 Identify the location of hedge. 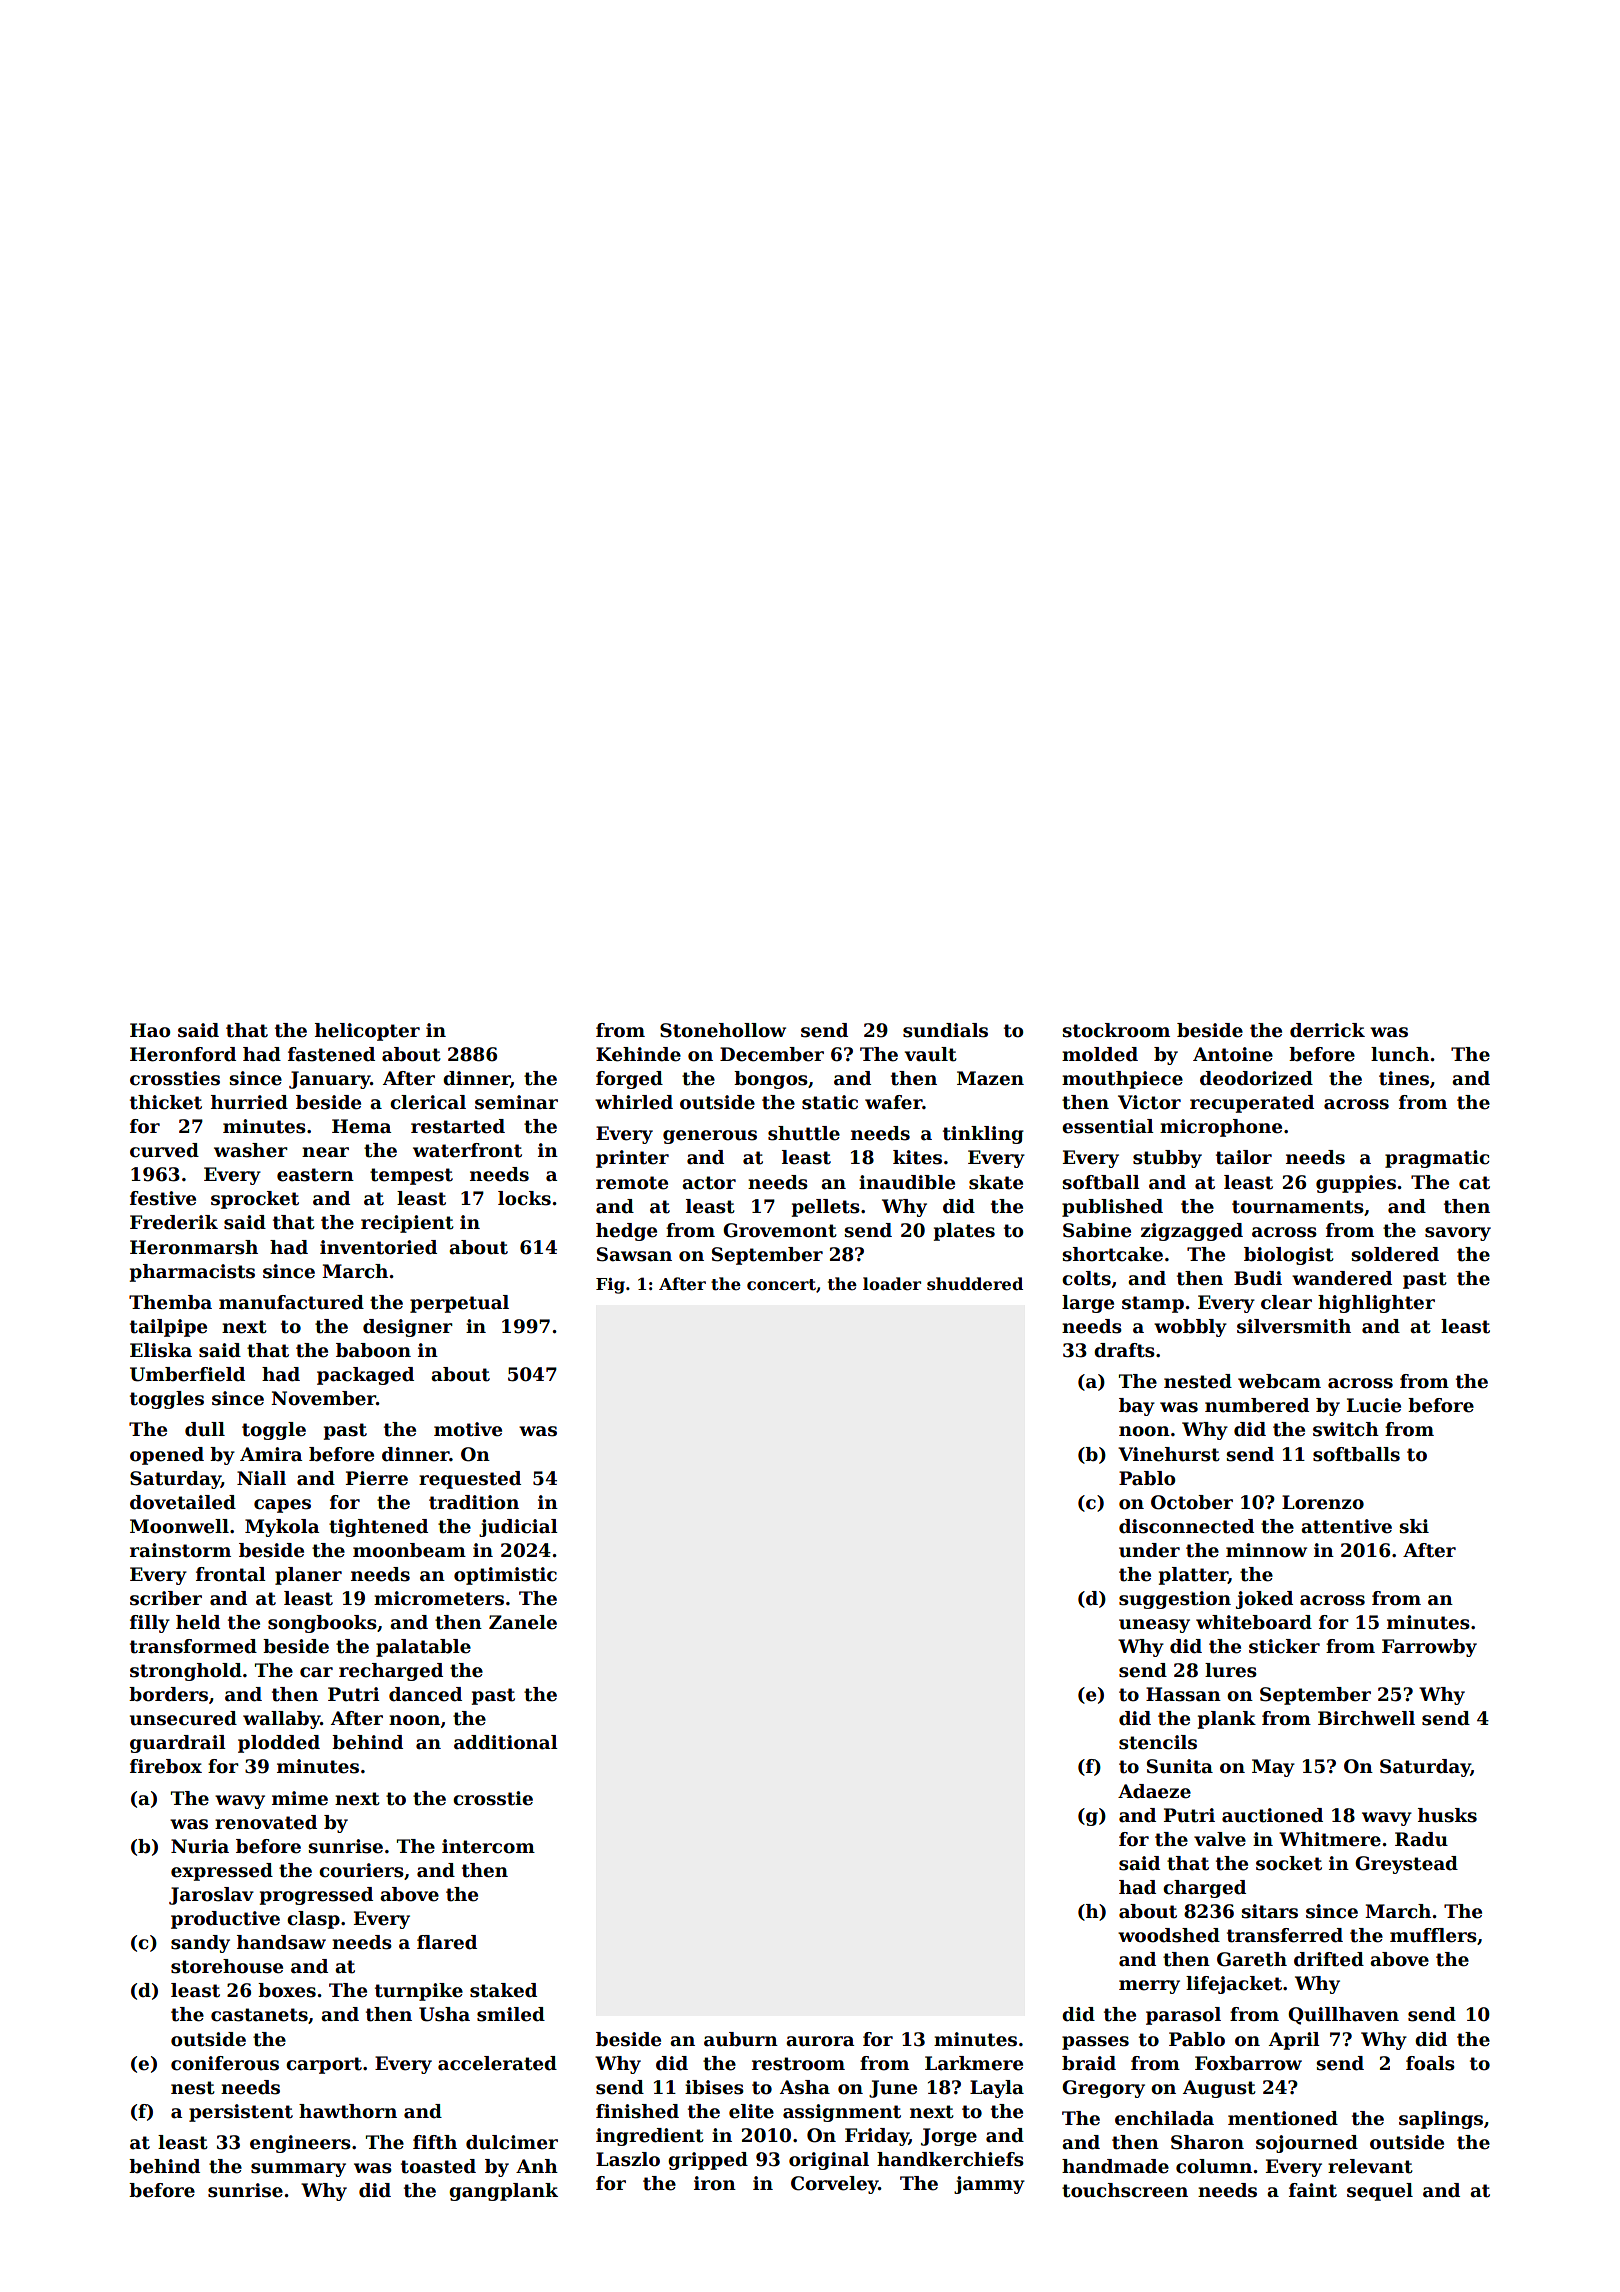
(626, 1232).
